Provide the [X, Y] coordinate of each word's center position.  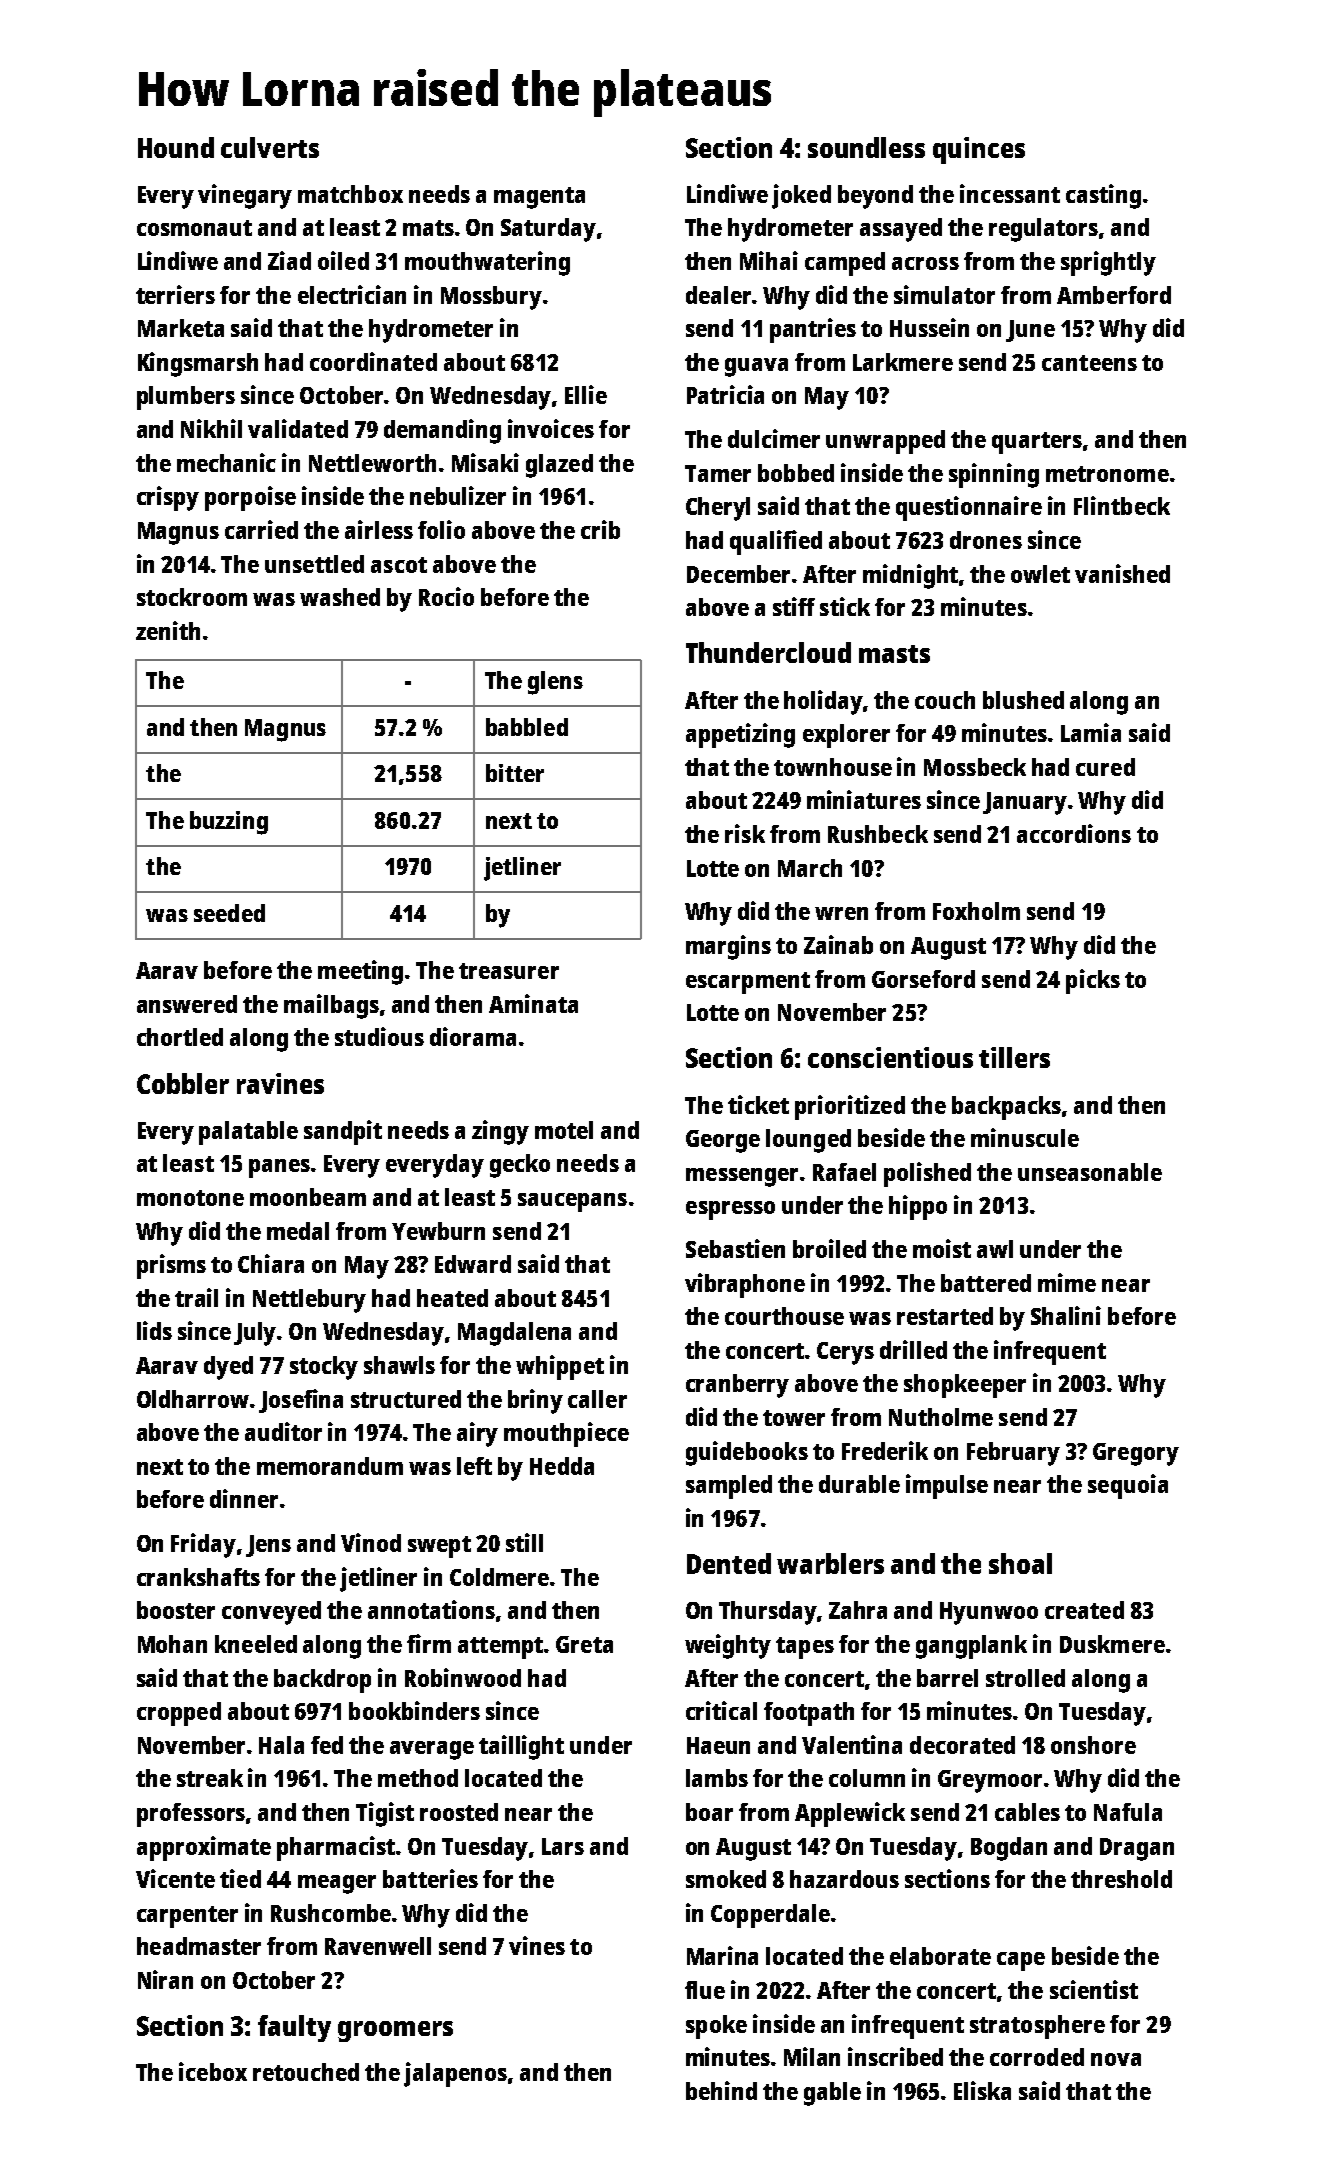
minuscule [1025, 1137]
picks [1093, 981]
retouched [306, 2072]
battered [986, 1283]
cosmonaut [194, 228]
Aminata [533, 1003]
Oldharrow [193, 1399]
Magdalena [514, 1334]
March [810, 868]
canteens [1089, 363]
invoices [551, 428]
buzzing [229, 823]
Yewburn [438, 1231]
